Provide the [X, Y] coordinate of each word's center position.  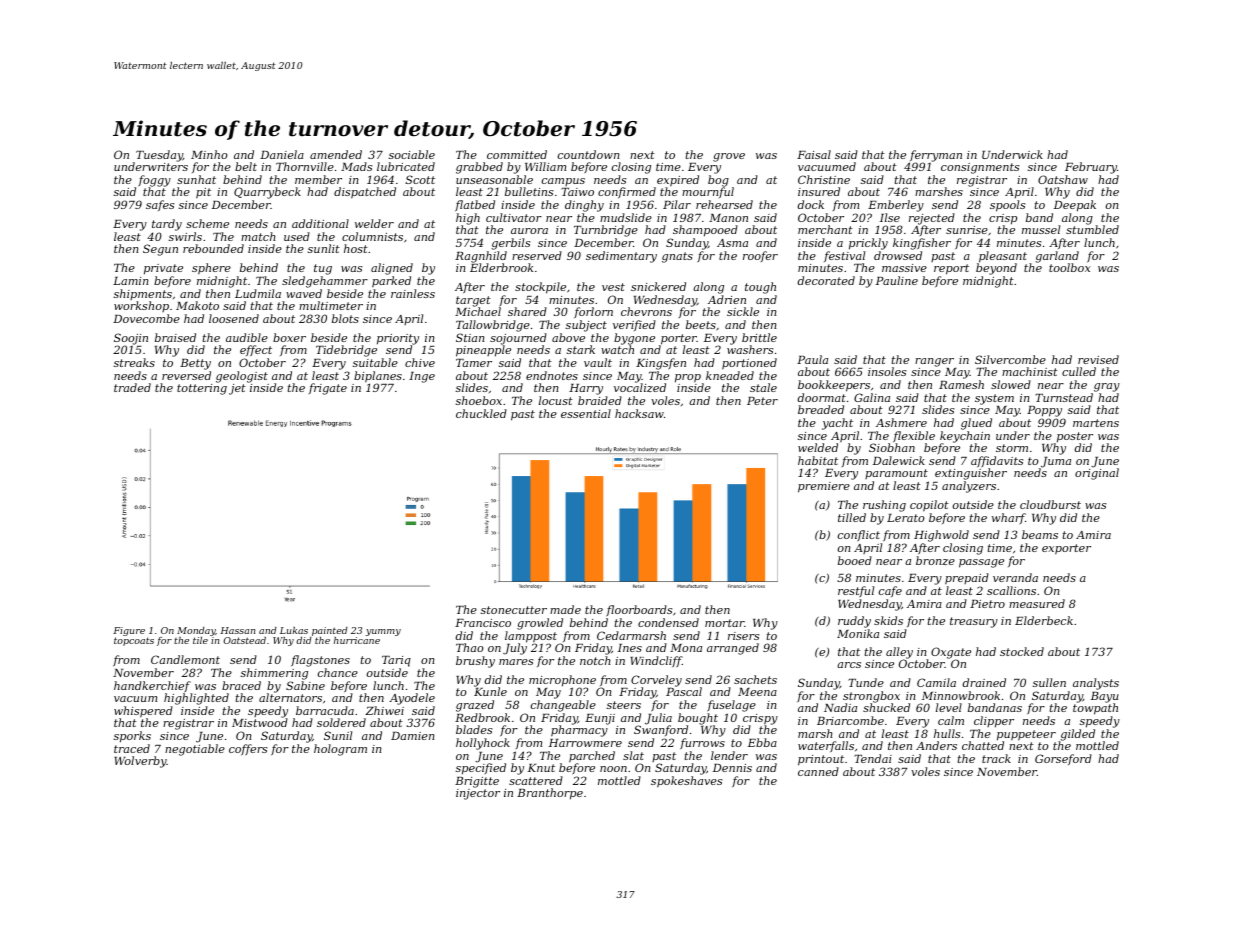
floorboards [639, 611]
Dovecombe [146, 318]
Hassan [237, 630]
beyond [996, 269]
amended [336, 154]
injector [478, 794]
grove [729, 157]
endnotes [552, 375]
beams [1040, 534]
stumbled [1092, 230]
